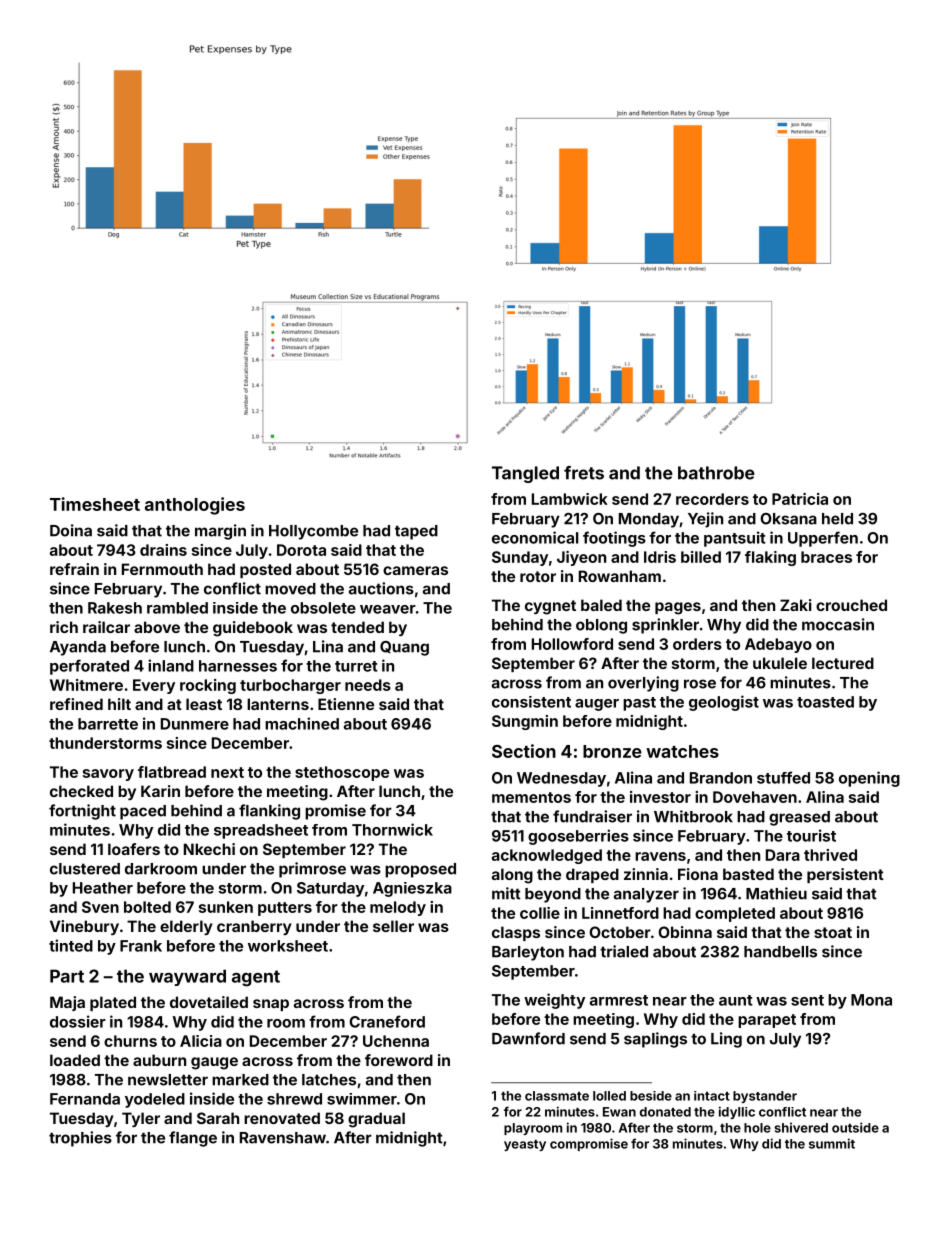 This screenshot has height=1233, width=952. What do you see at coordinates (540, 913) in the screenshot?
I see `collie` at bounding box center [540, 913].
